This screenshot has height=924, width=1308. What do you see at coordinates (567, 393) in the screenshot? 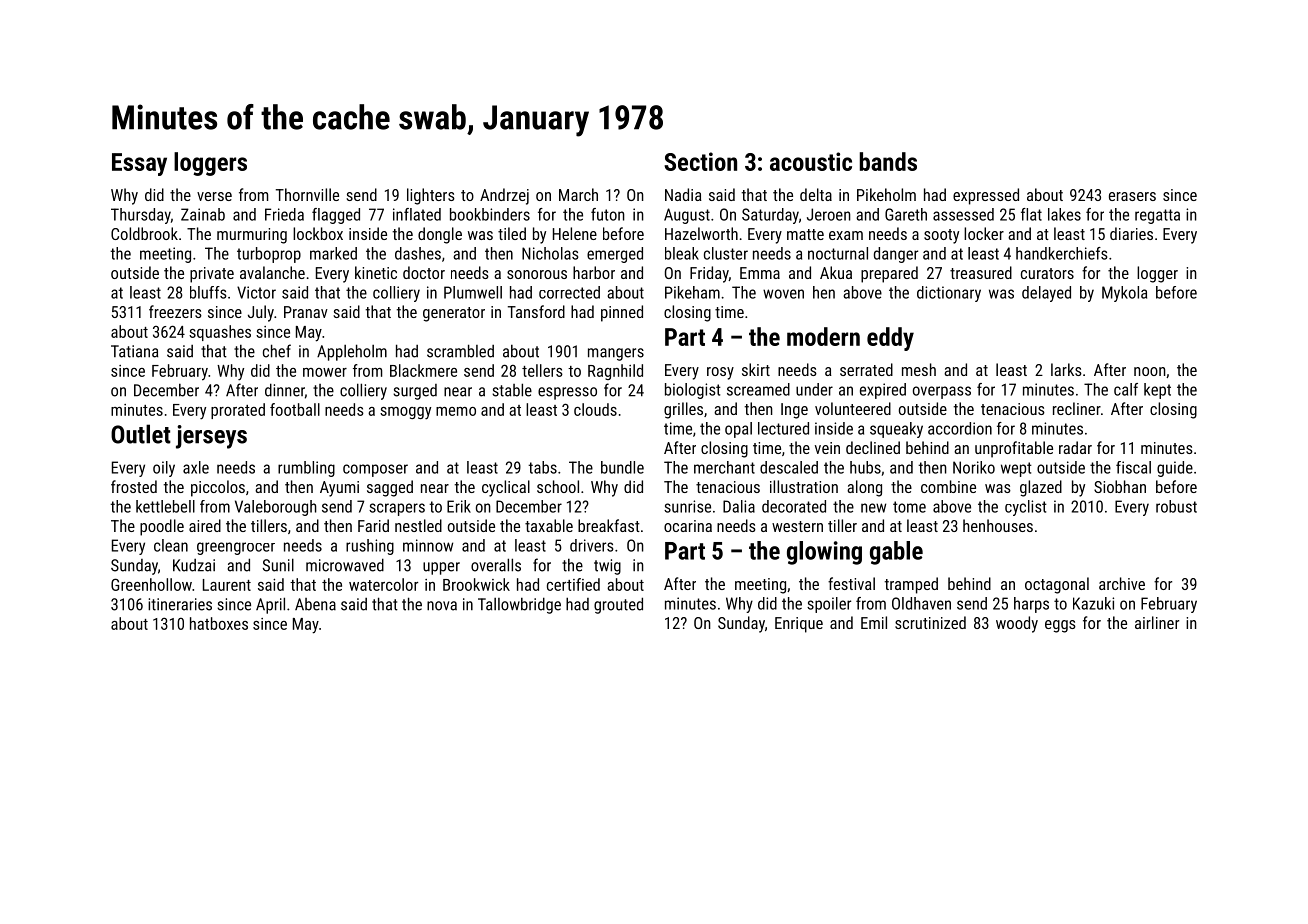
I see `espresso` at bounding box center [567, 393].
